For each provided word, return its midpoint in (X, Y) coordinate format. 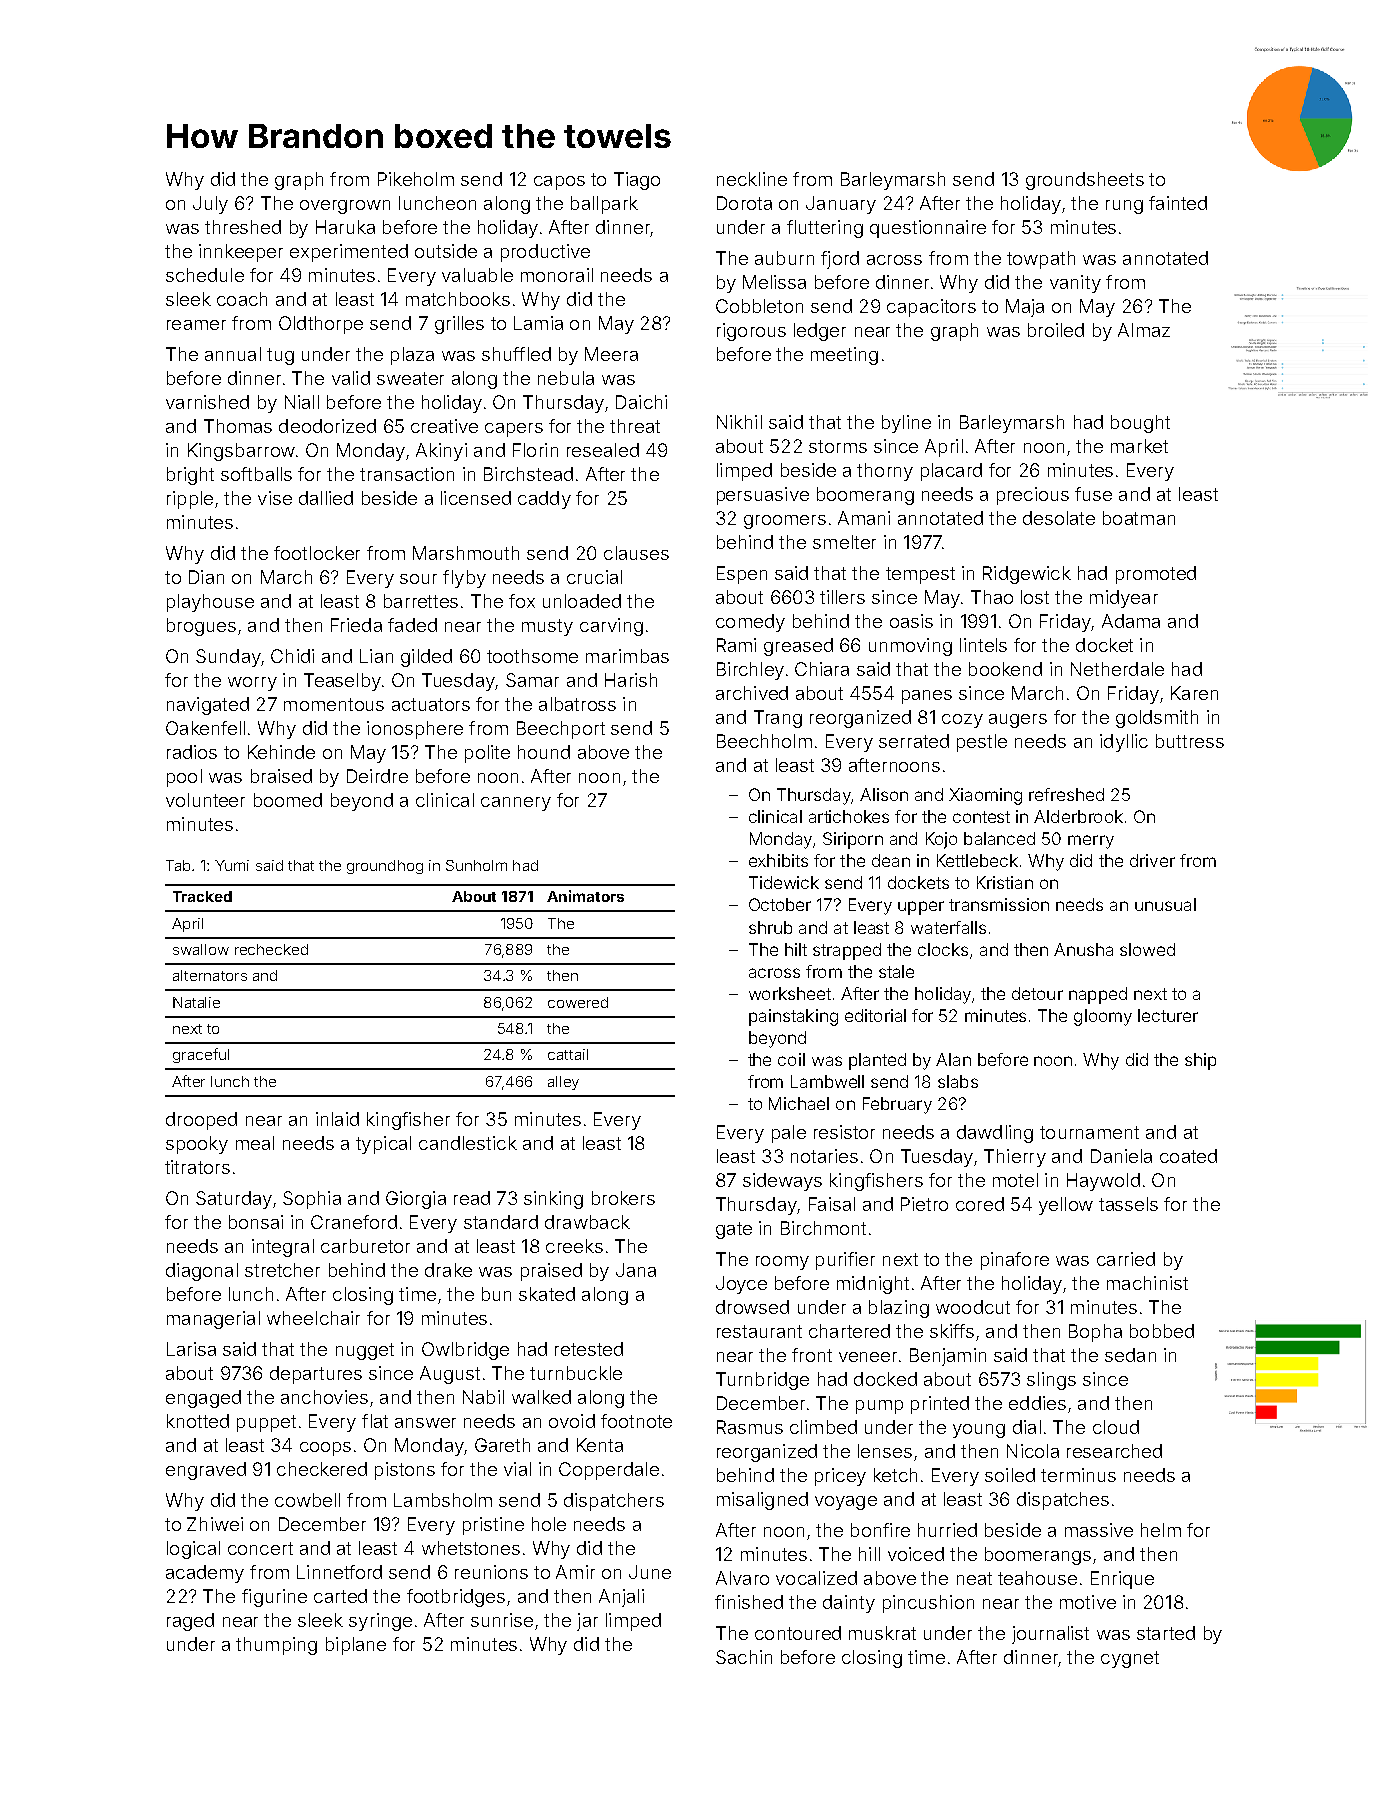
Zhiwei (215, 1524)
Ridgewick (1027, 575)
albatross (577, 704)
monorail (557, 275)
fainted (1178, 203)
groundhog (385, 867)
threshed (243, 227)
